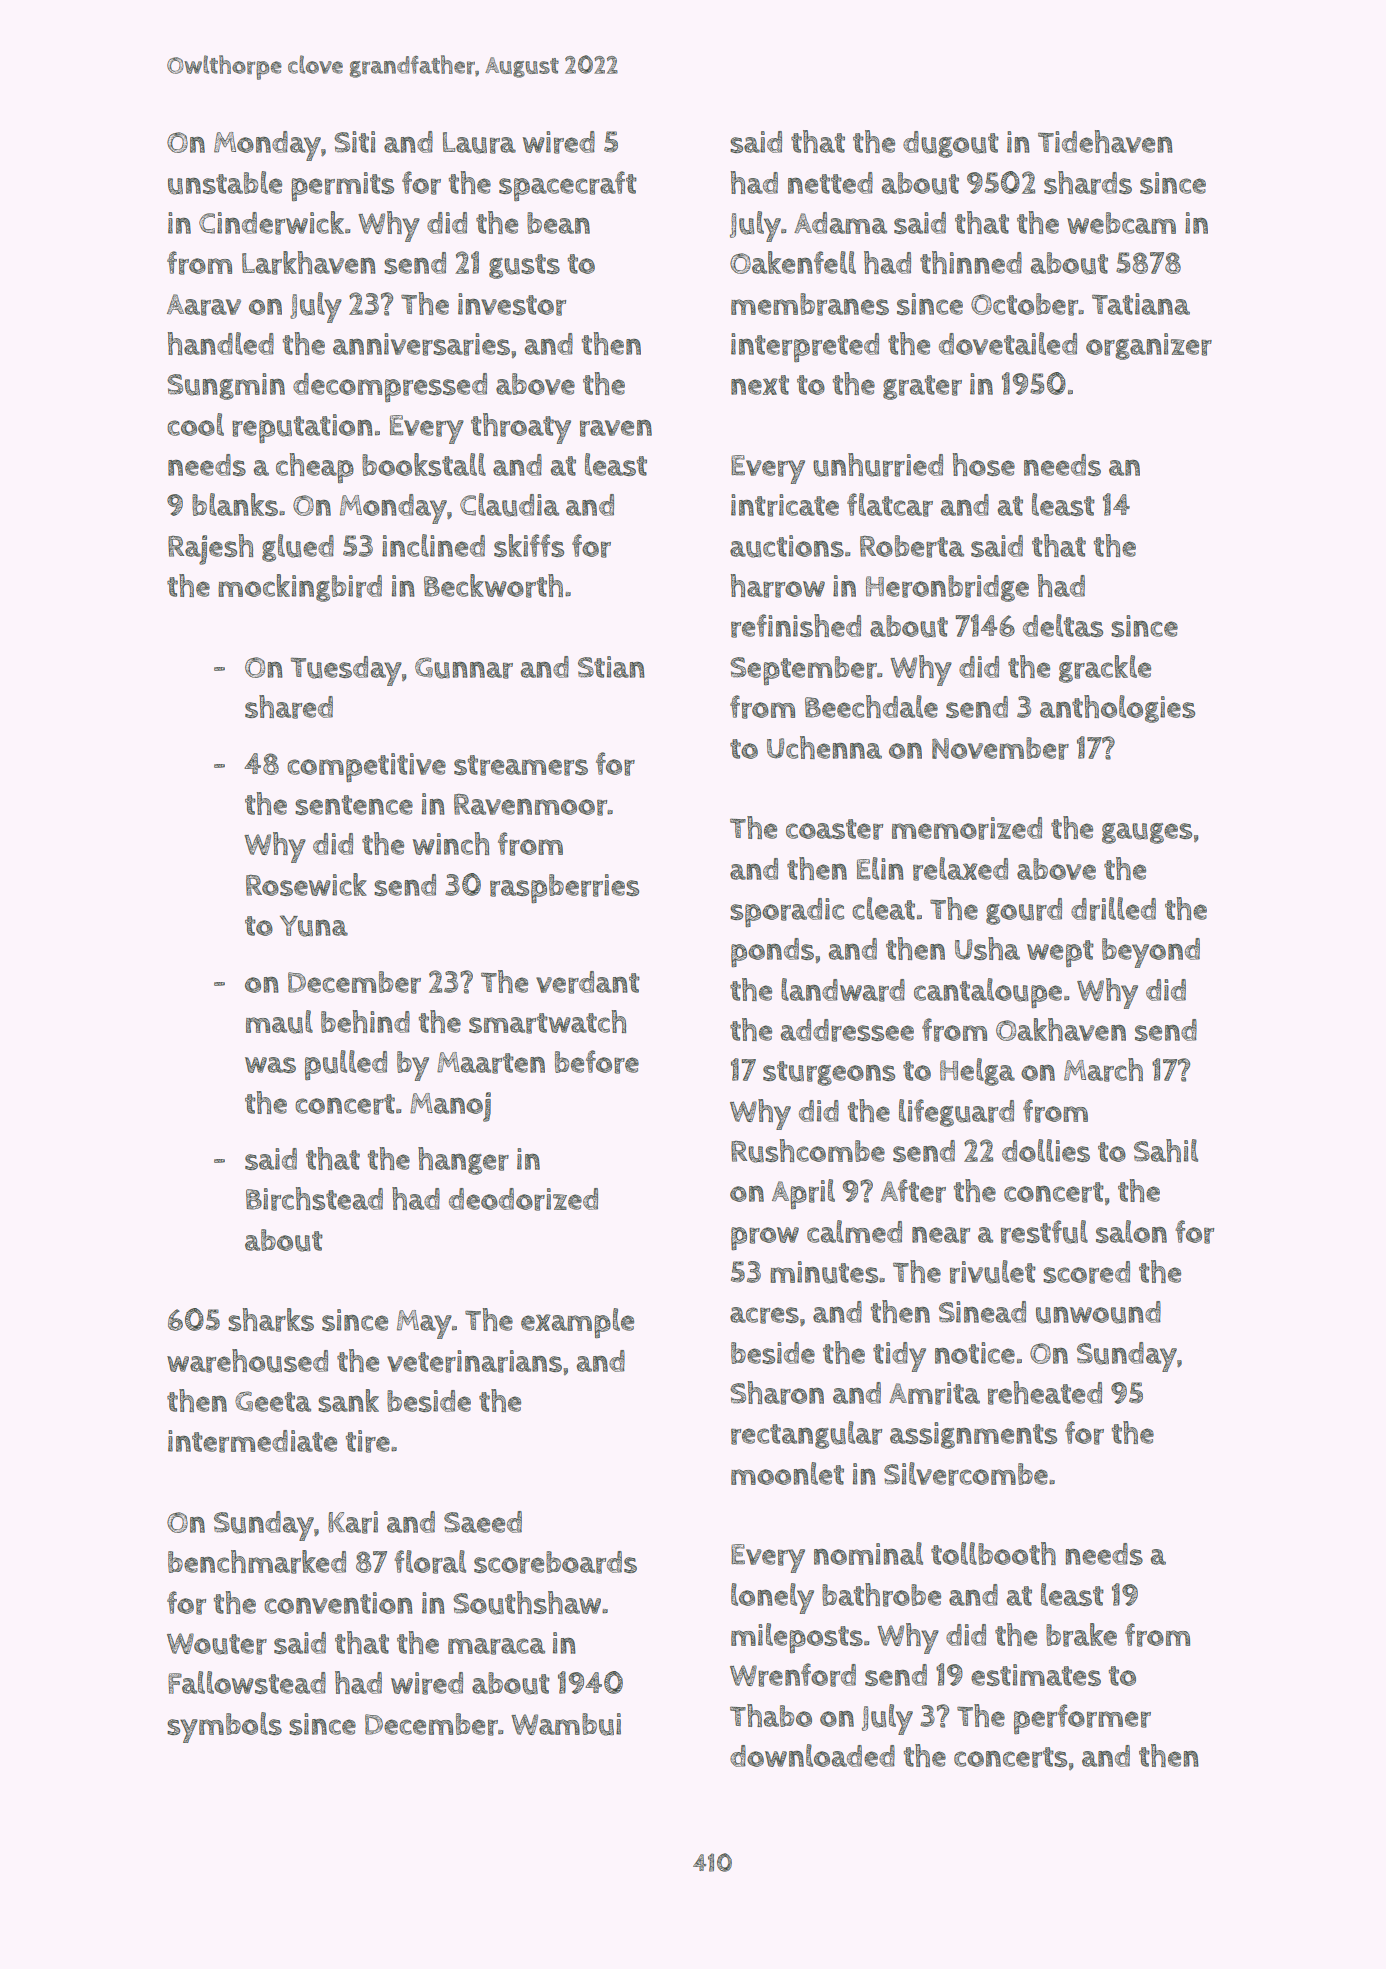 The width and height of the image is (1386, 1969). I want to click on Tidehaven, so click(1105, 141).
